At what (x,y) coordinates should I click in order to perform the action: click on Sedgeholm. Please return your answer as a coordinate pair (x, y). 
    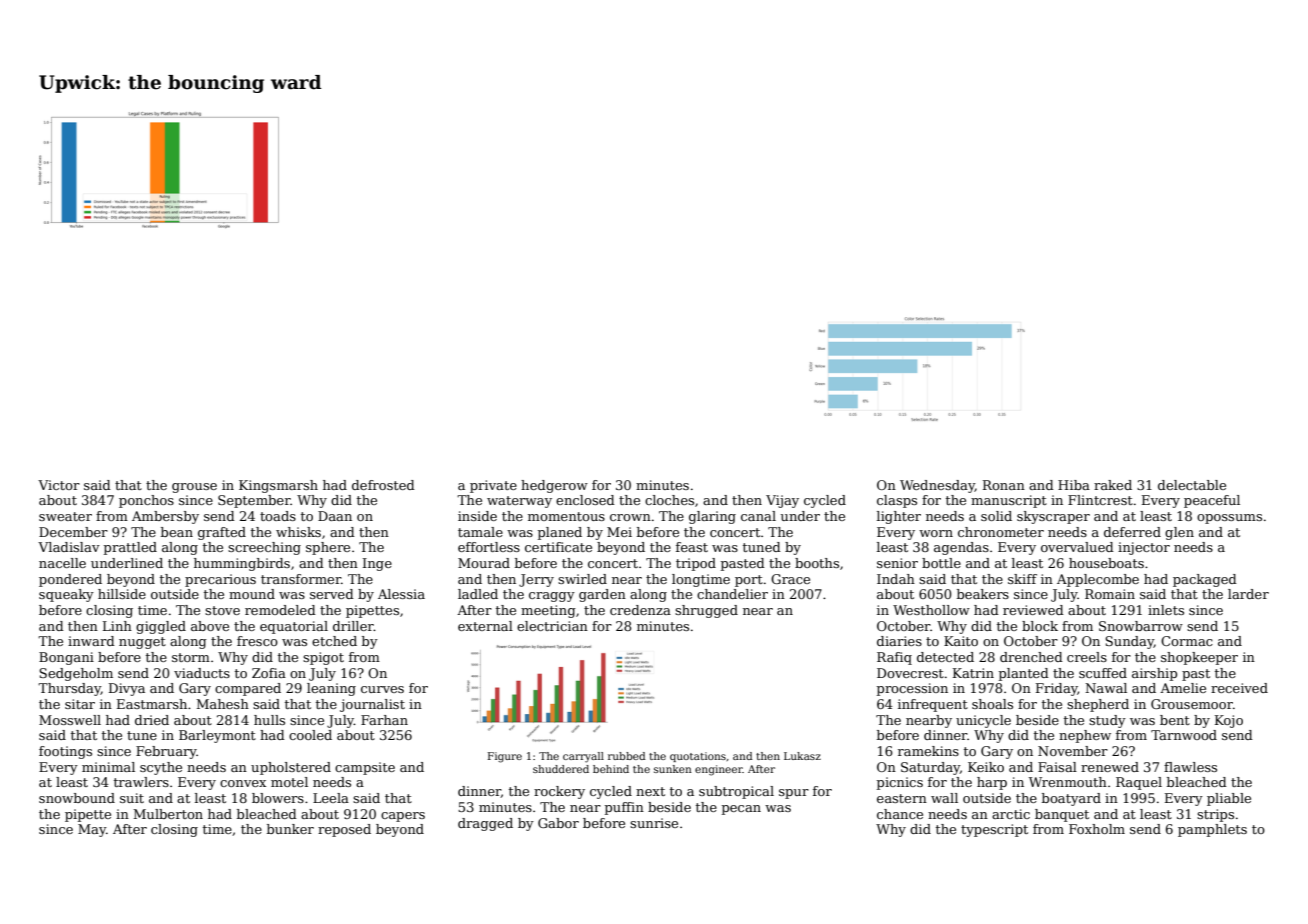
    Looking at the image, I should click on (76, 674).
